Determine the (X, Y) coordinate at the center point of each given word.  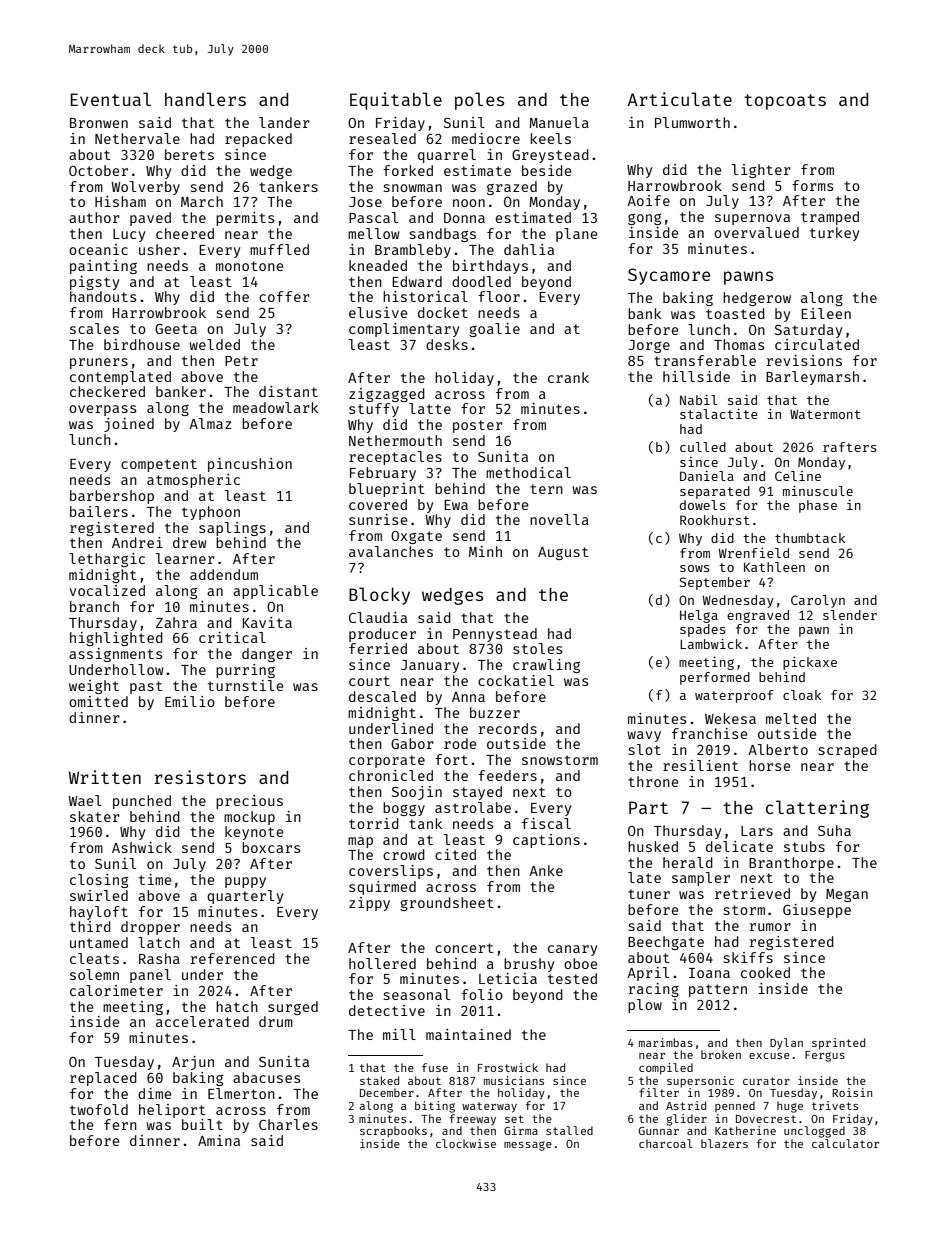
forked (408, 170)
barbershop (112, 497)
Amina (219, 1140)
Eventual (111, 99)
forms (813, 185)
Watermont (825, 414)
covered (378, 504)
